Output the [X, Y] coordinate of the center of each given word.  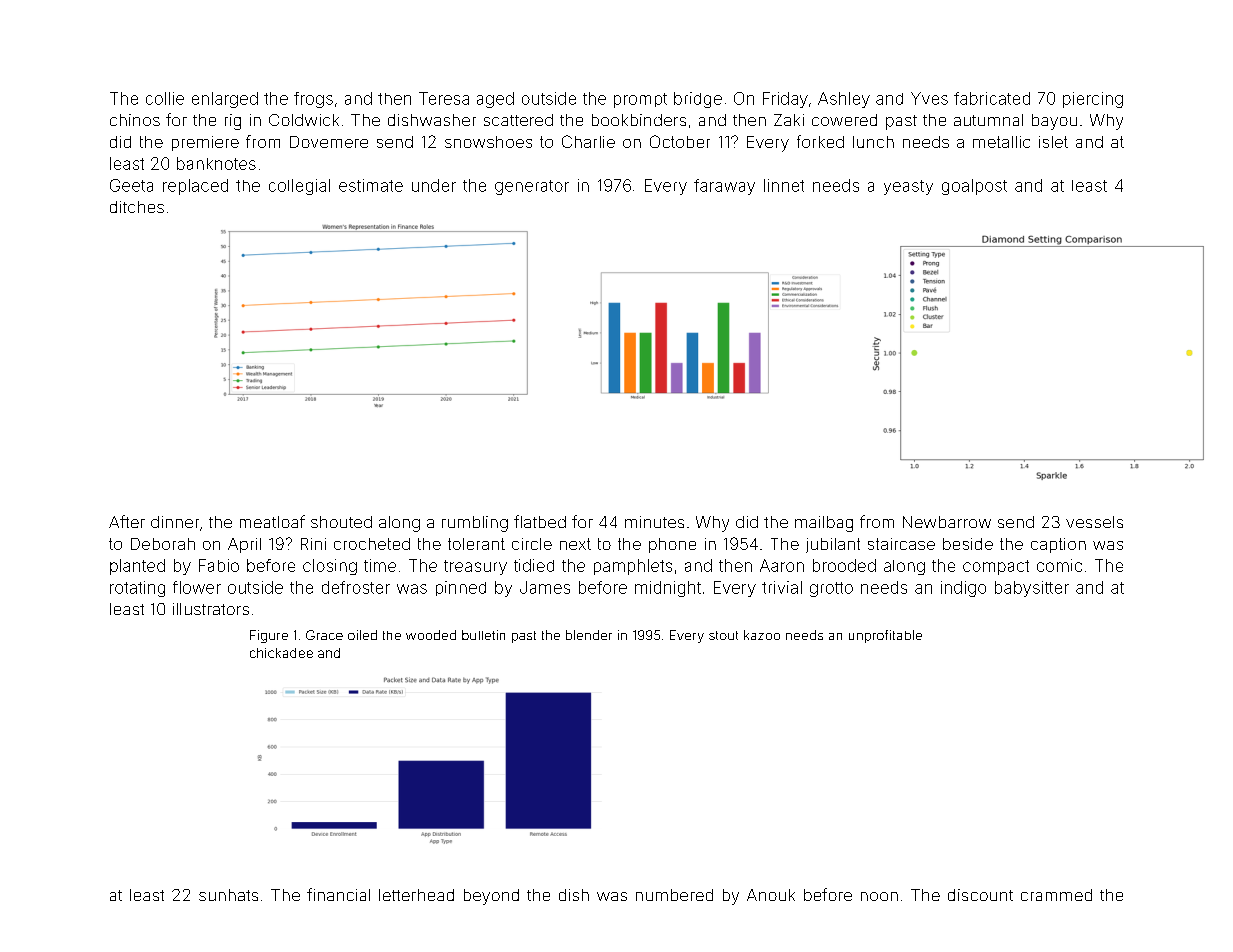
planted [137, 567]
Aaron [782, 565]
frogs [313, 100]
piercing [1093, 100]
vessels [1094, 522]
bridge [698, 100]
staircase [901, 544]
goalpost [974, 187]
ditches [137, 207]
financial [338, 894]
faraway [724, 187]
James [545, 587]
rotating [137, 589]
